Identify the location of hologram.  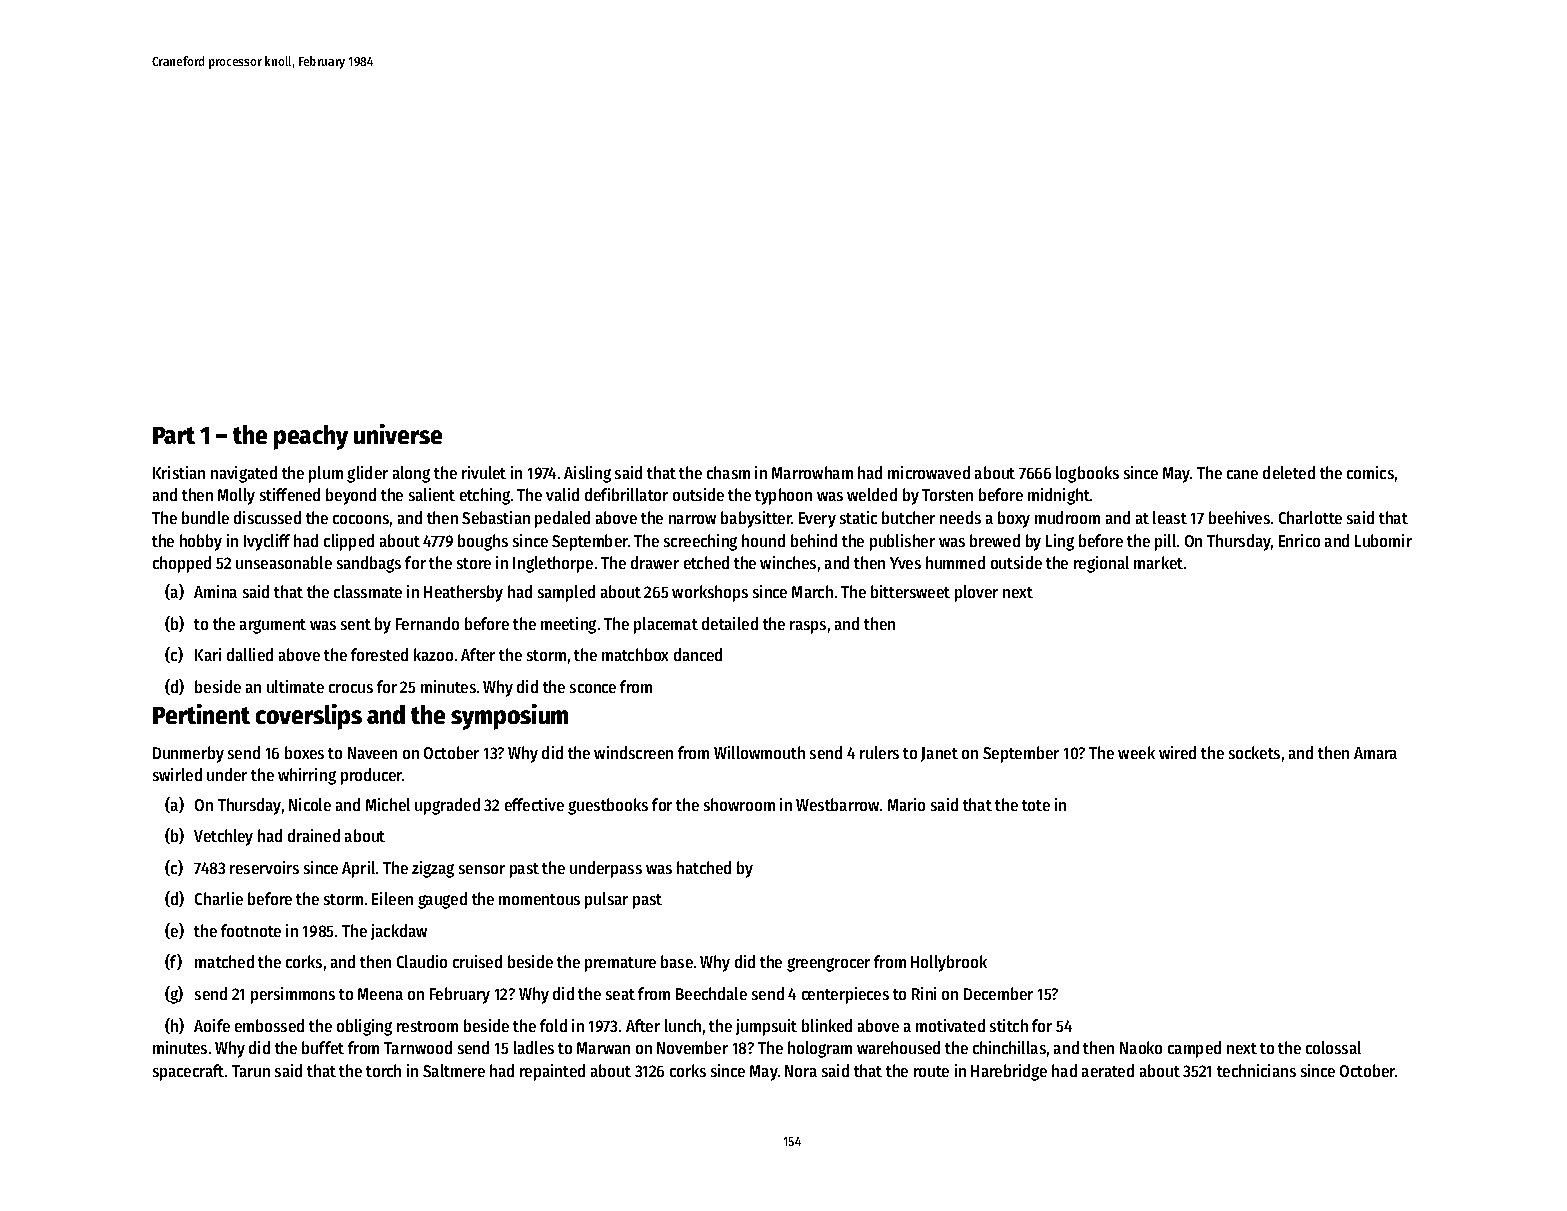
(820, 1049).
